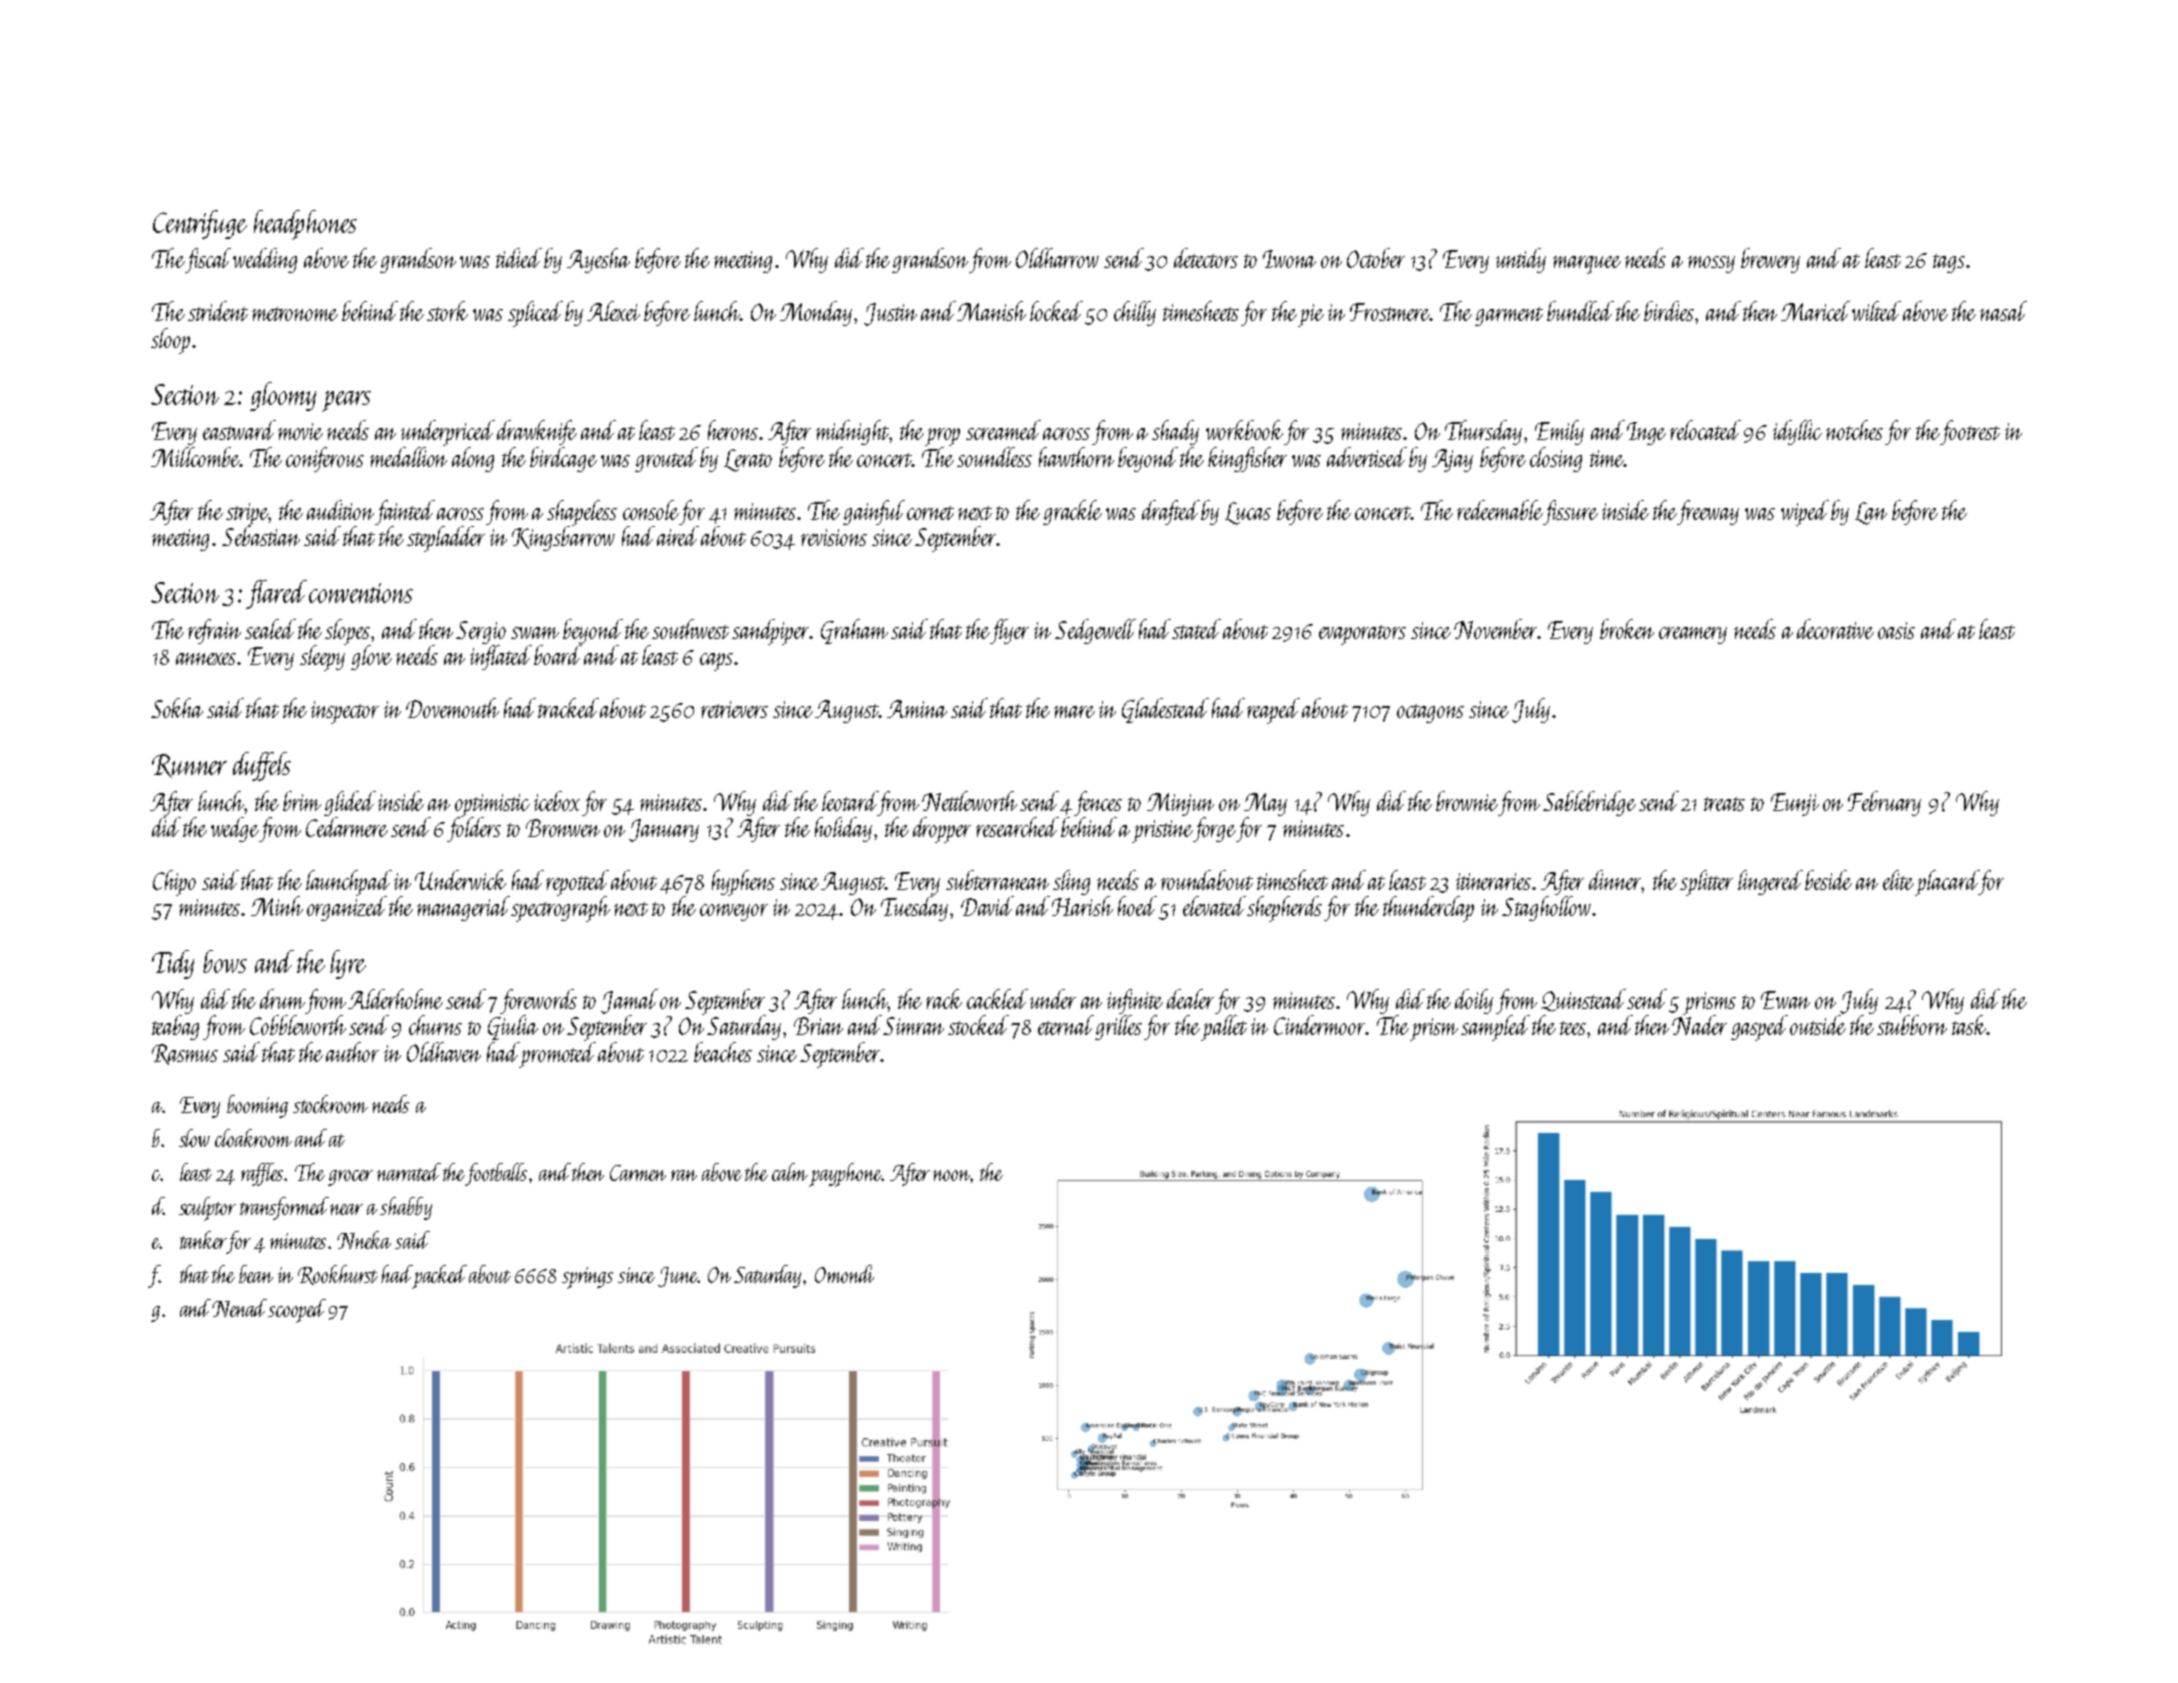 The image size is (2178, 1683). What do you see at coordinates (1587, 265) in the page?
I see `marquee` at bounding box center [1587, 265].
